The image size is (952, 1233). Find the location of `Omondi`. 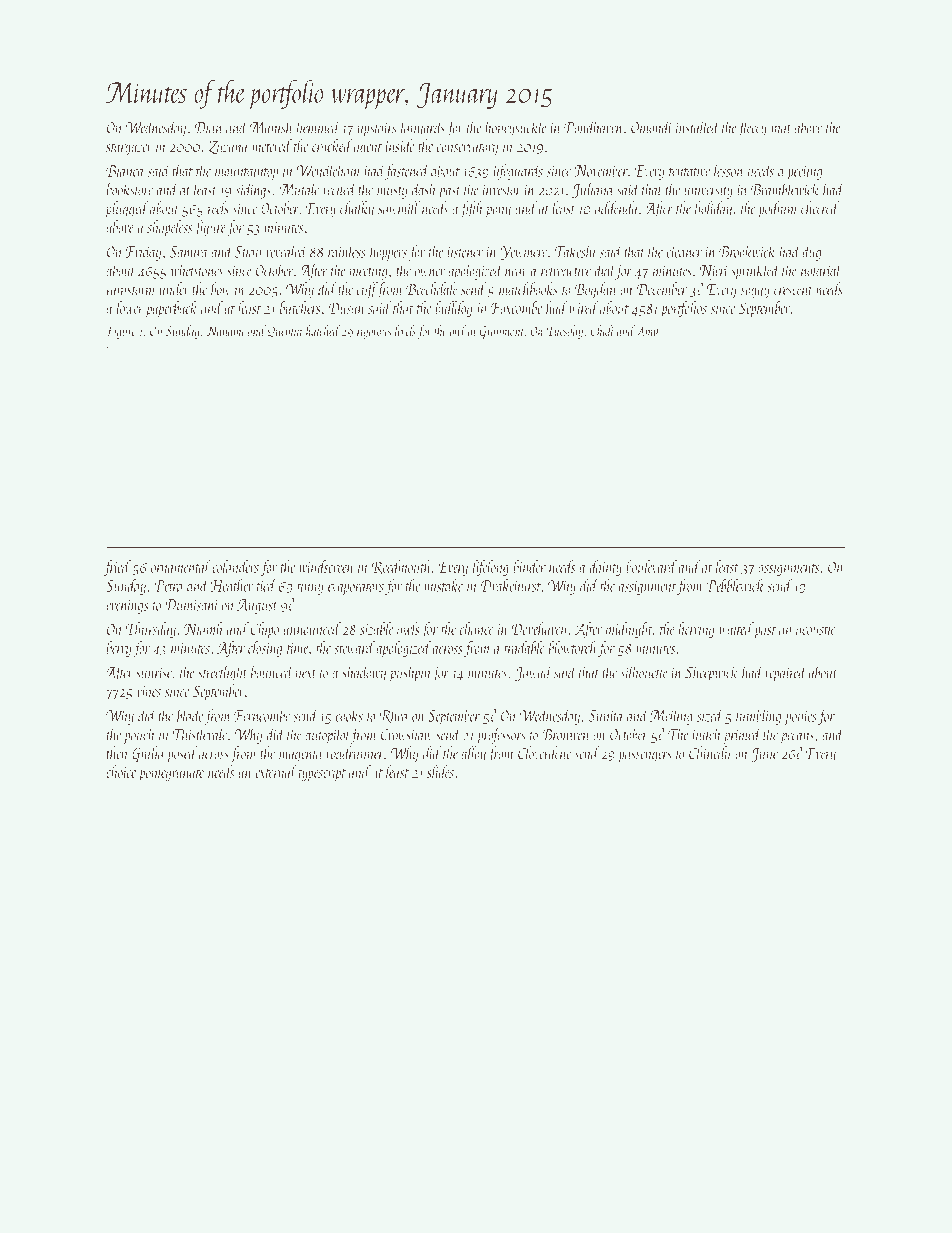

Omondi is located at coordinates (652, 127).
